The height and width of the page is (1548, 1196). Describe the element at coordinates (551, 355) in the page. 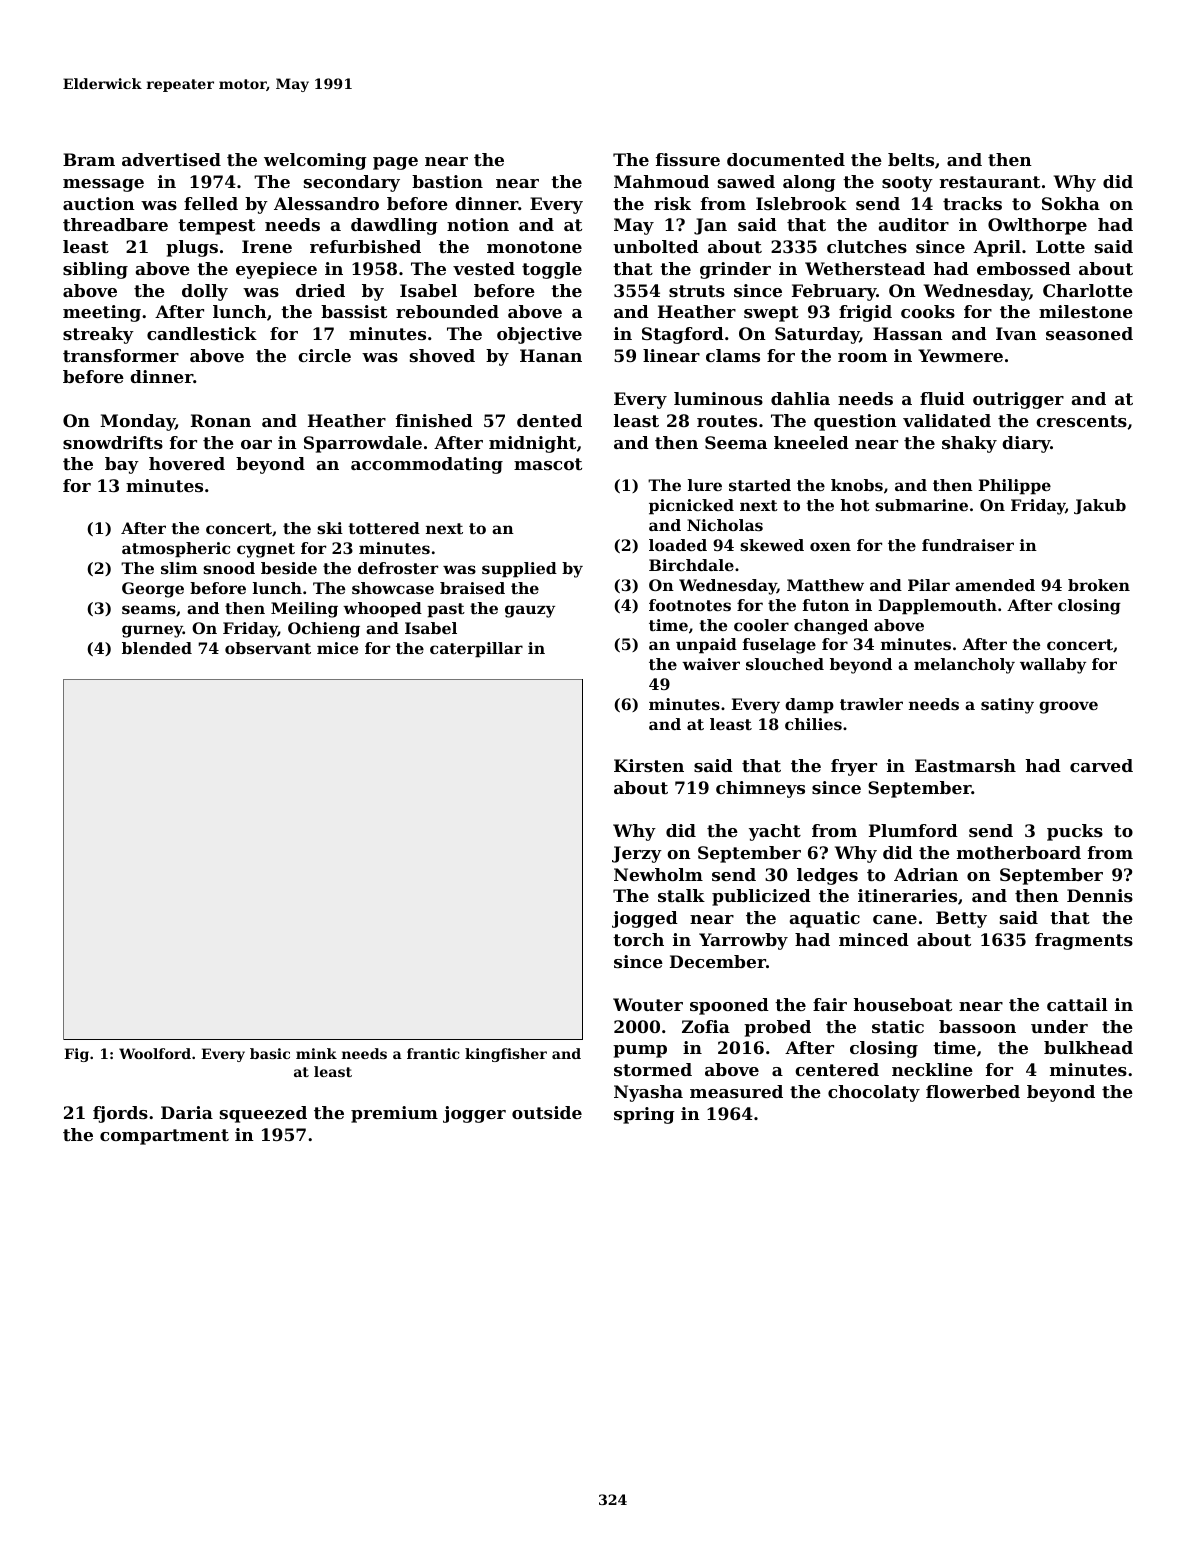

I see `Hanan` at that location.
